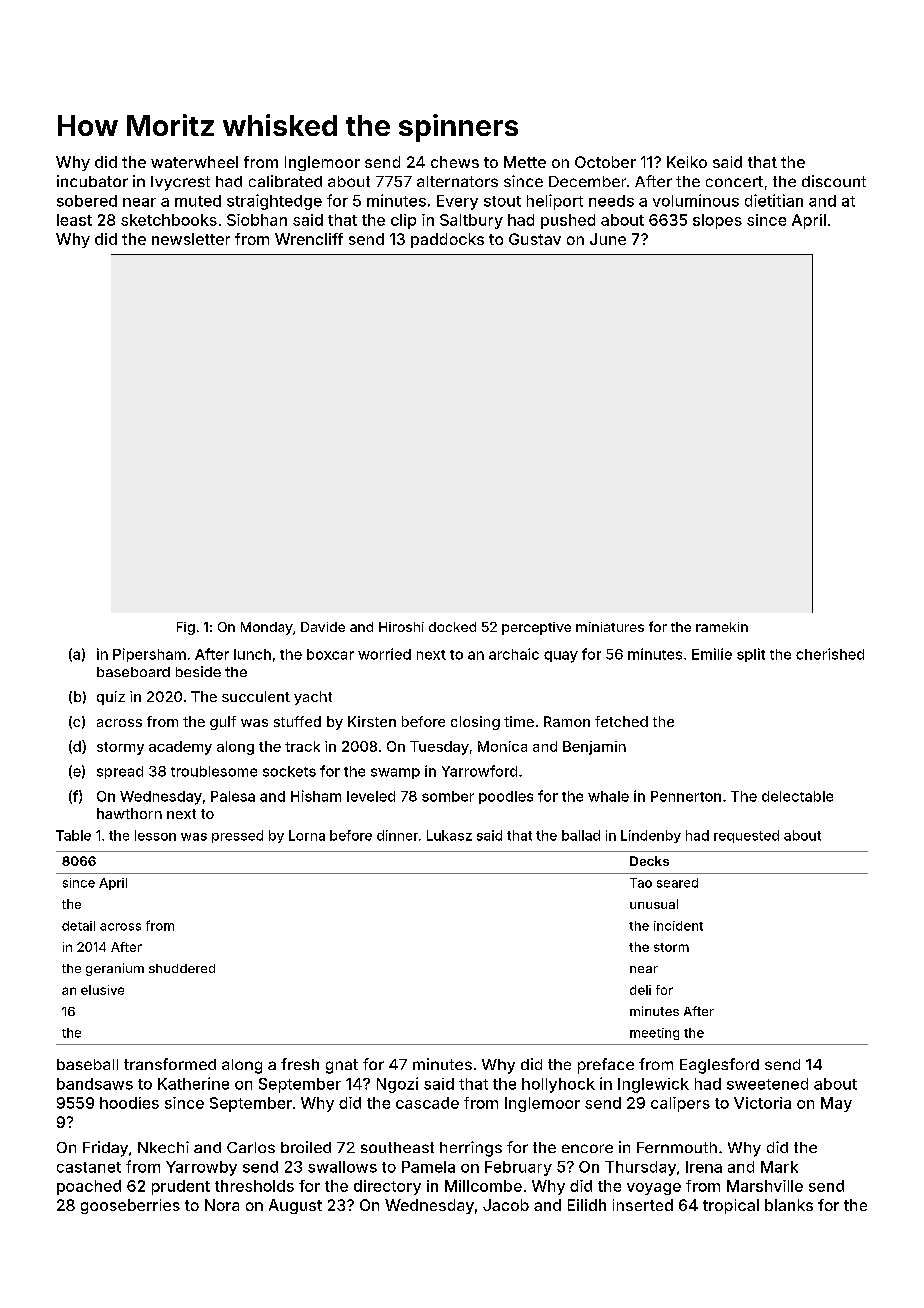 This screenshot has width=924, height=1308. I want to click on incubator, so click(92, 181).
